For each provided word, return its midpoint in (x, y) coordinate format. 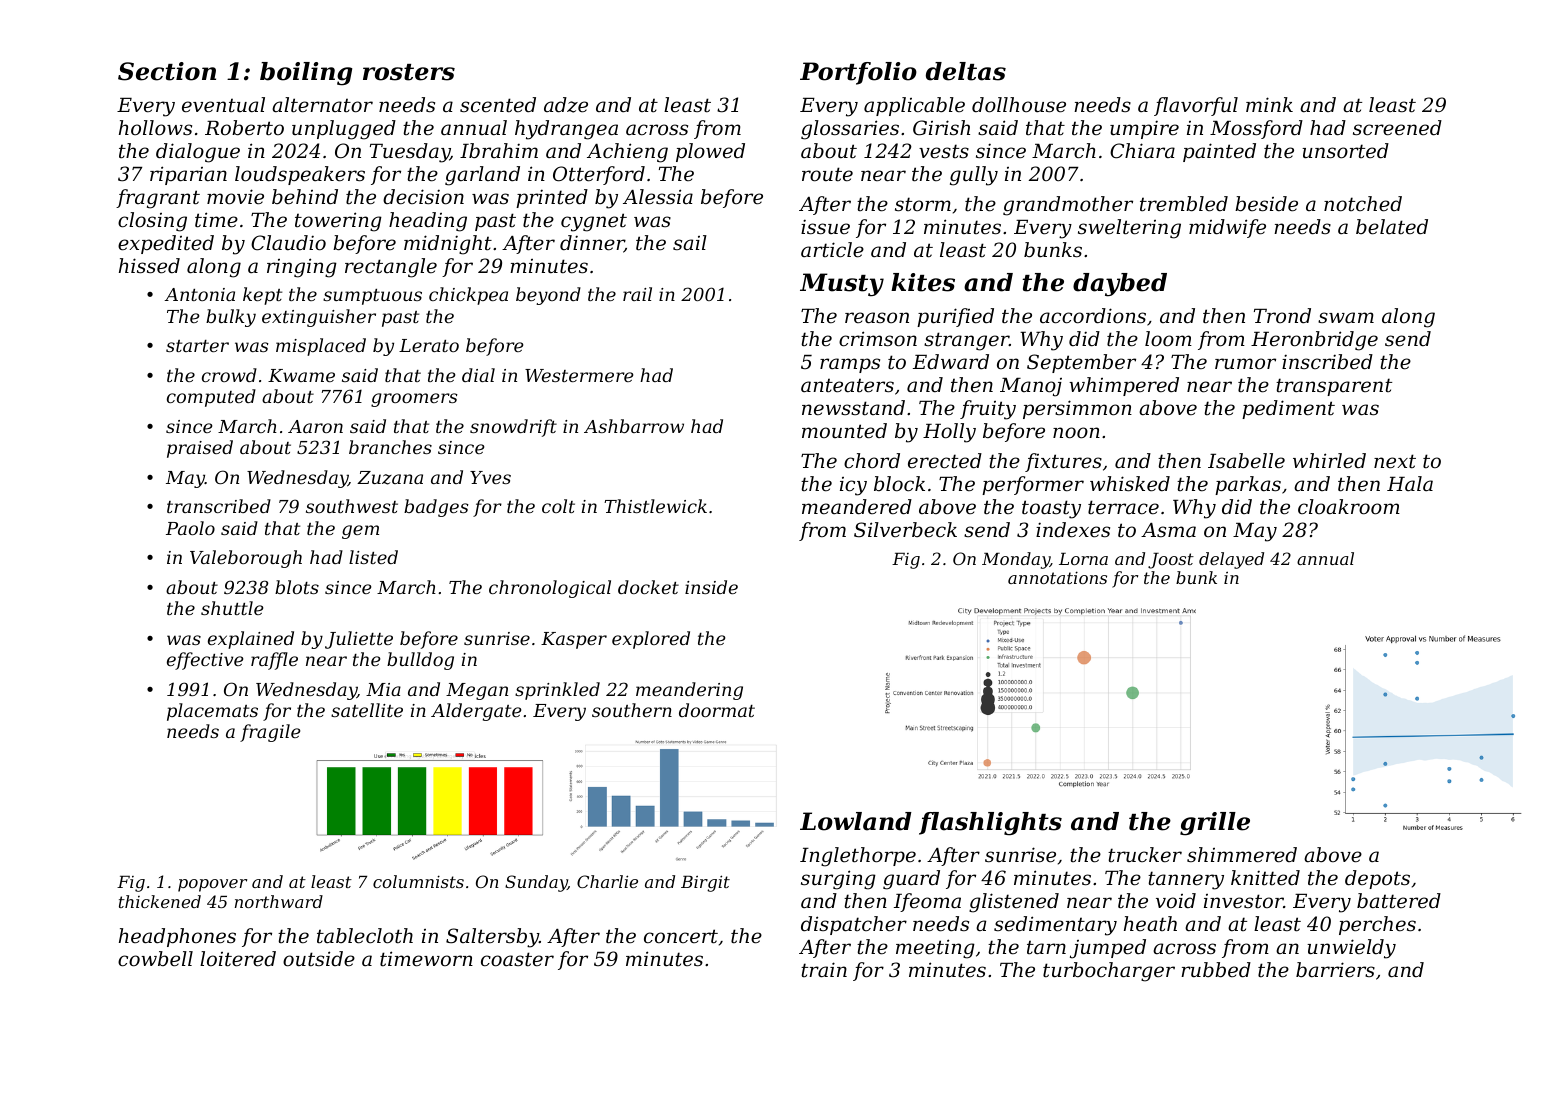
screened (1397, 128)
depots (1377, 879)
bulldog (420, 661)
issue (825, 227)
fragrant (158, 199)
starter (197, 346)
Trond (1282, 316)
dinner (592, 244)
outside (319, 959)
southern (632, 710)
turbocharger (1109, 972)
